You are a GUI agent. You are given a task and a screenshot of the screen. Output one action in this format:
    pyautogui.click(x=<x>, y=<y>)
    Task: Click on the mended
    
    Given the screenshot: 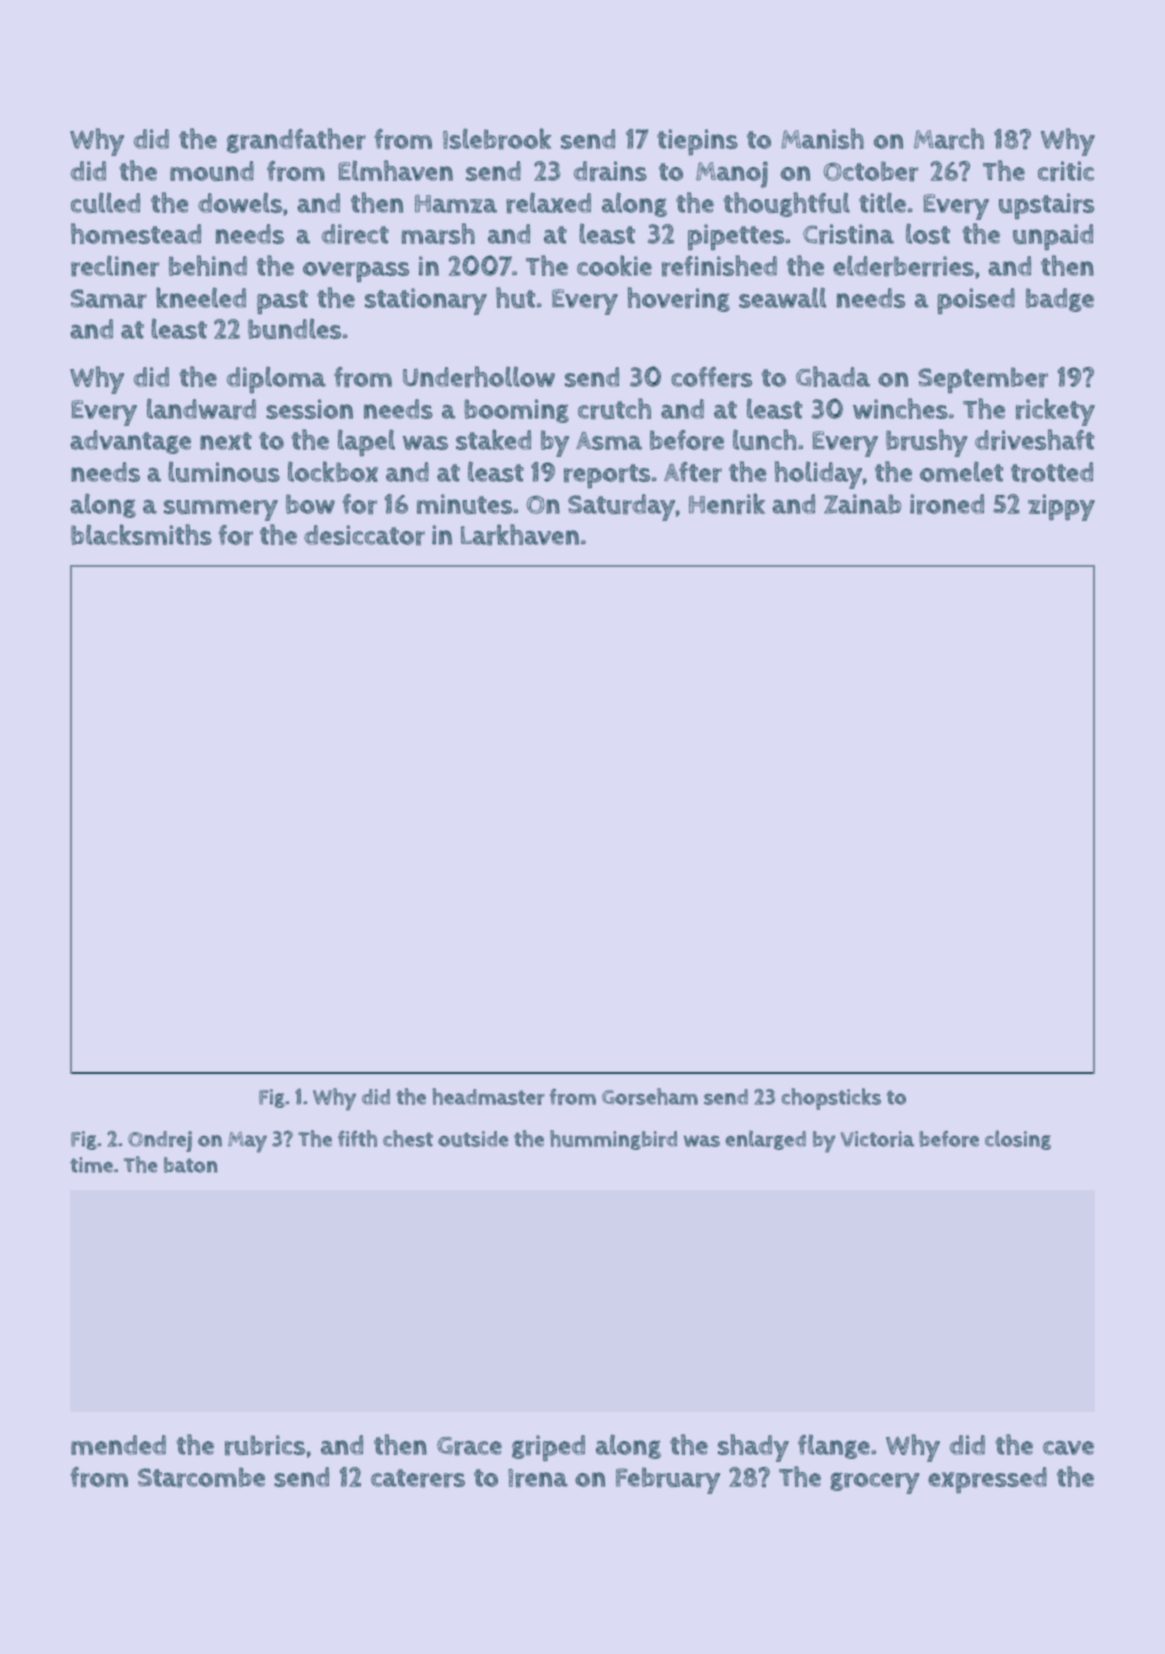 What is the action you would take?
    pyautogui.click(x=118, y=1445)
